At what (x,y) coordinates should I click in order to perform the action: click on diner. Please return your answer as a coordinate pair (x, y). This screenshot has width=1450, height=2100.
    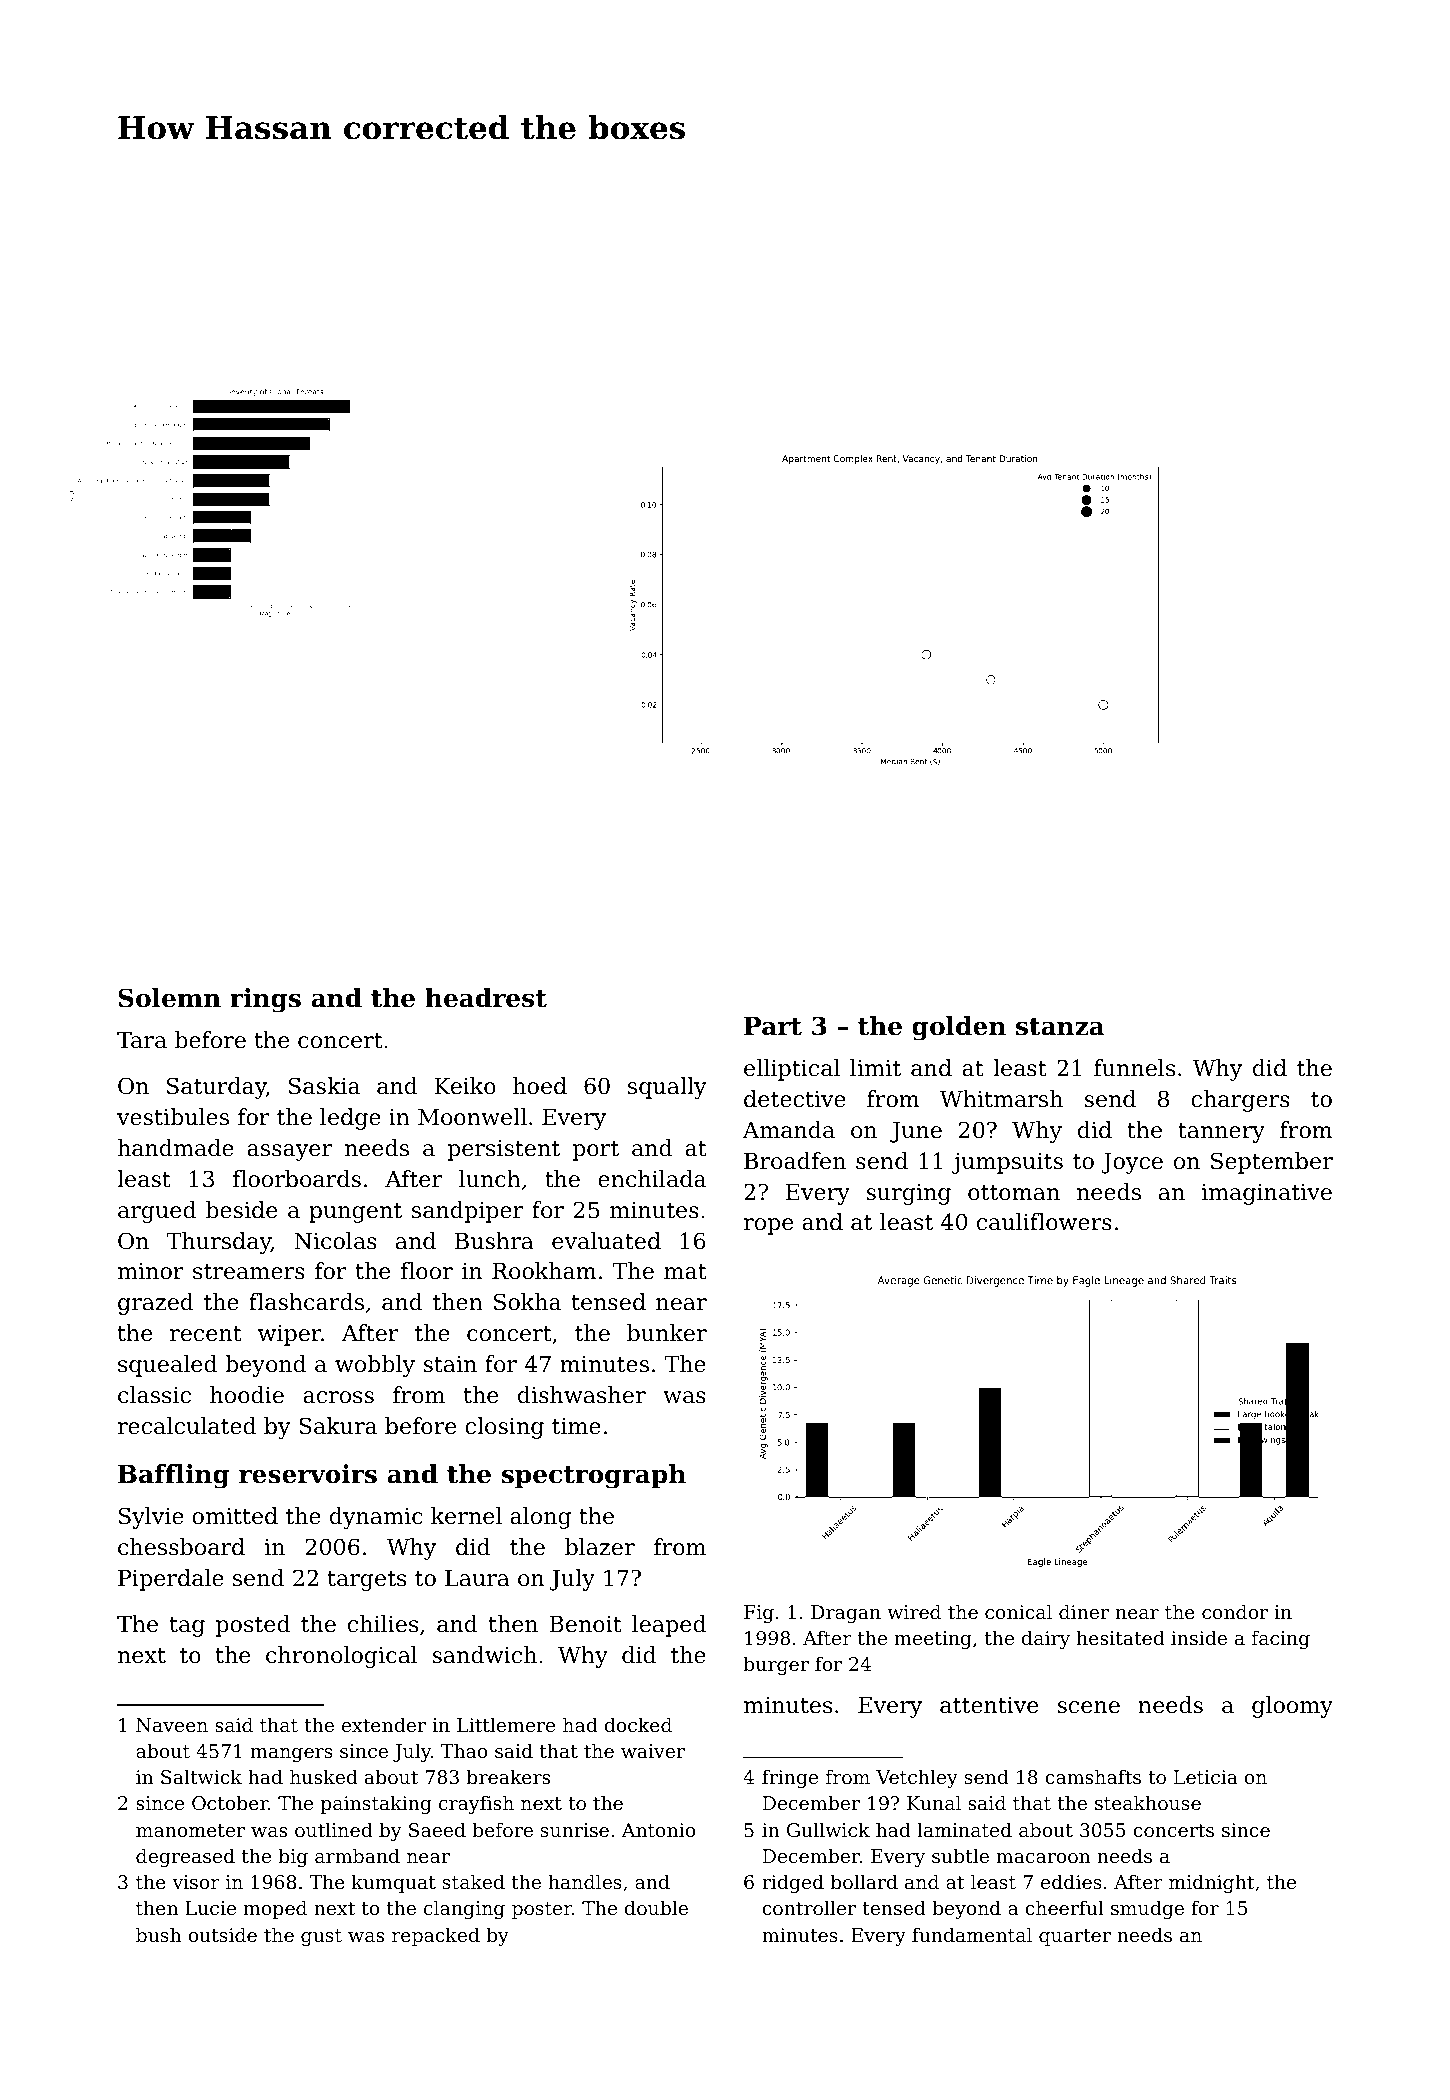
    Looking at the image, I should click on (1084, 1611).
